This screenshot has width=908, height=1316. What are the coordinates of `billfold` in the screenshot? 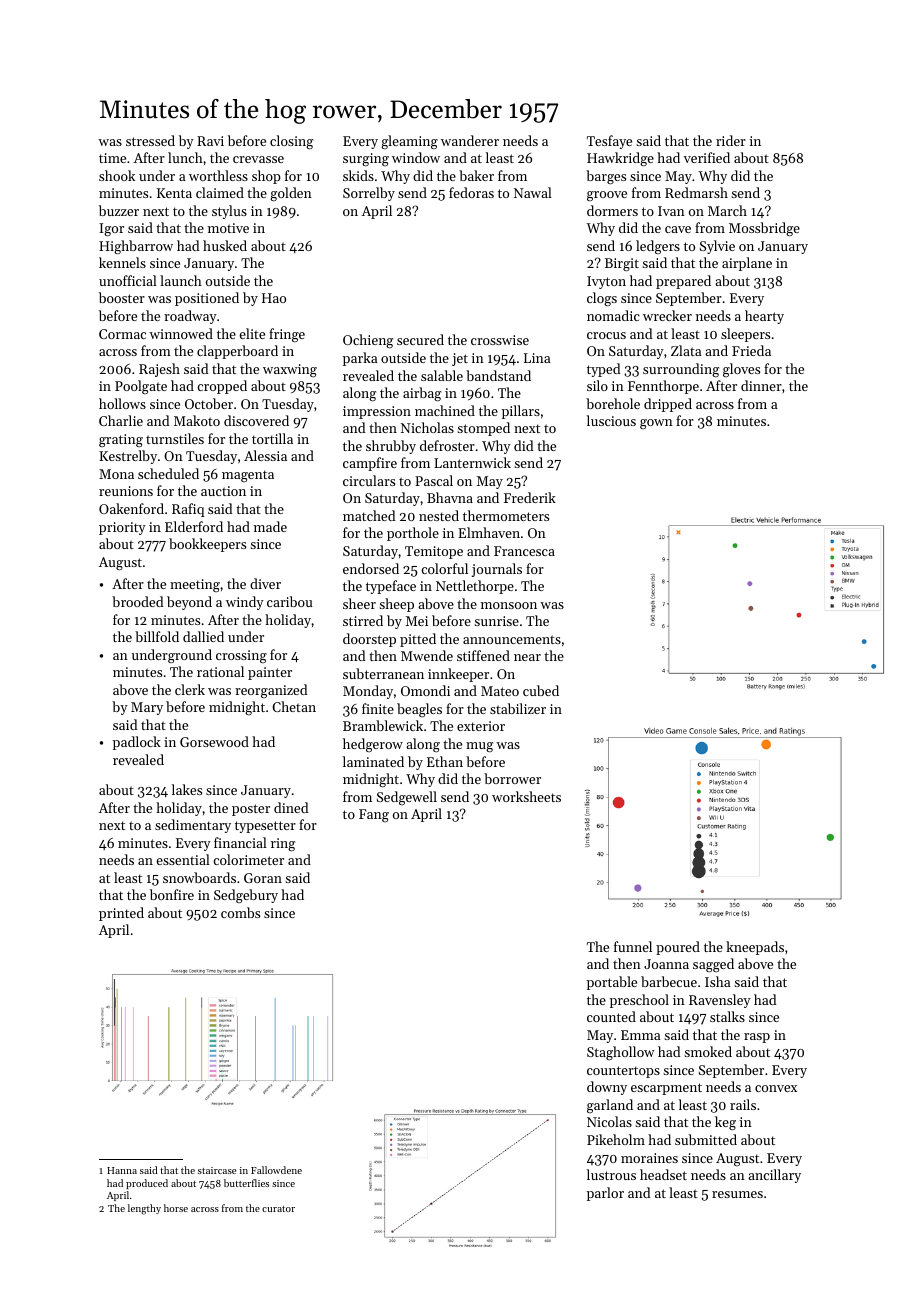 It's located at (157, 636).
